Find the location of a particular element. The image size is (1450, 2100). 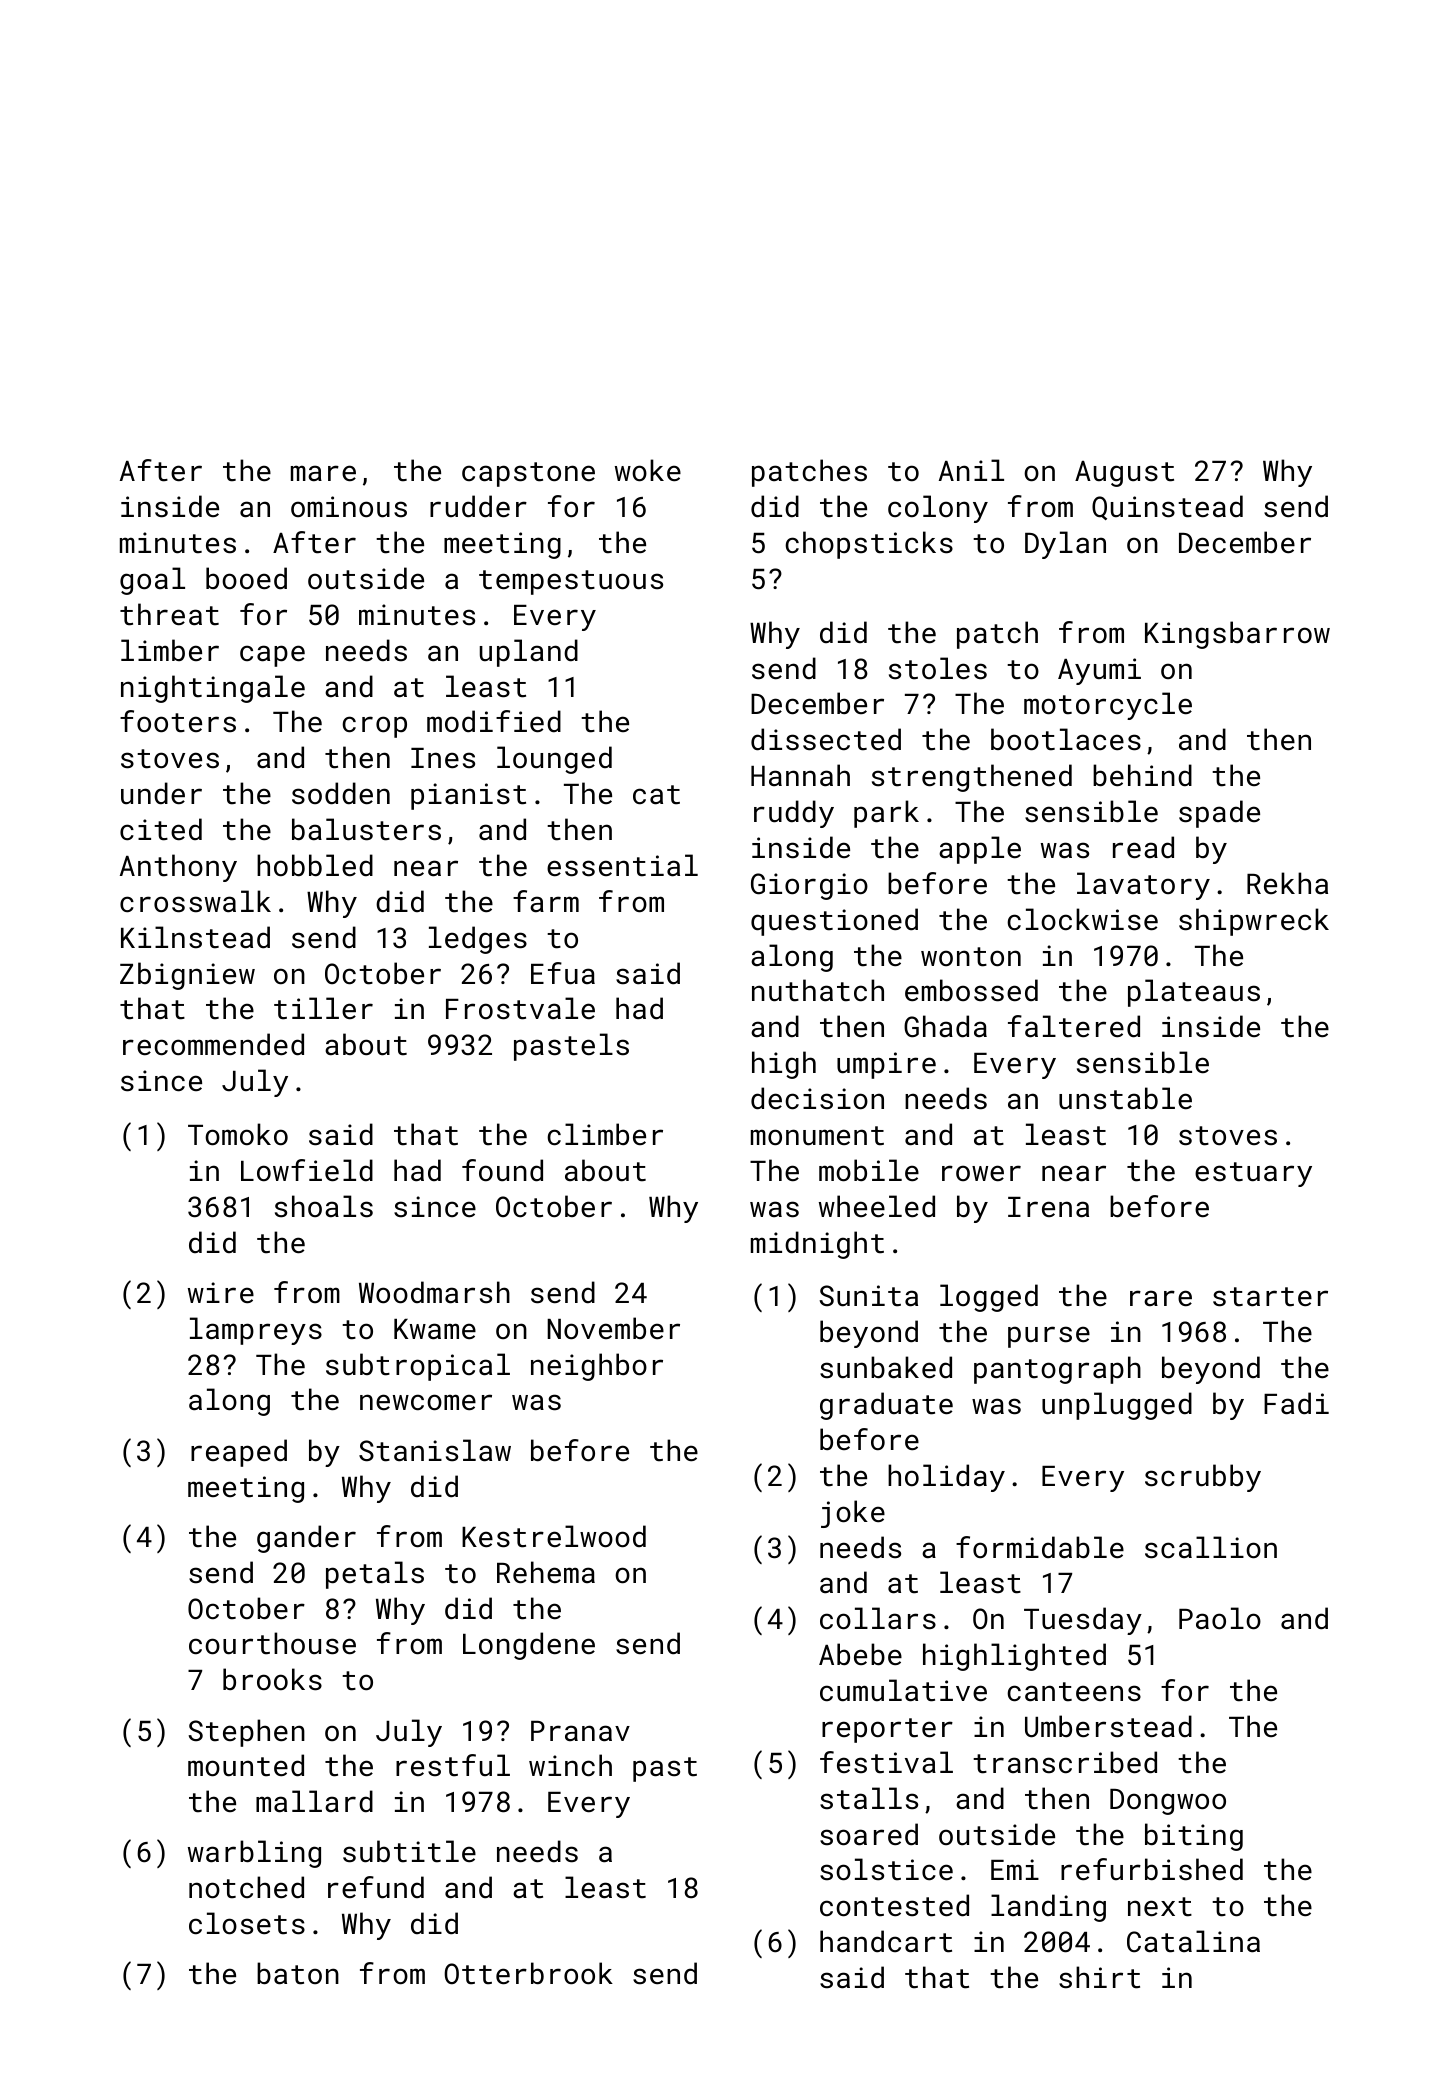

Longdene is located at coordinates (529, 1646).
